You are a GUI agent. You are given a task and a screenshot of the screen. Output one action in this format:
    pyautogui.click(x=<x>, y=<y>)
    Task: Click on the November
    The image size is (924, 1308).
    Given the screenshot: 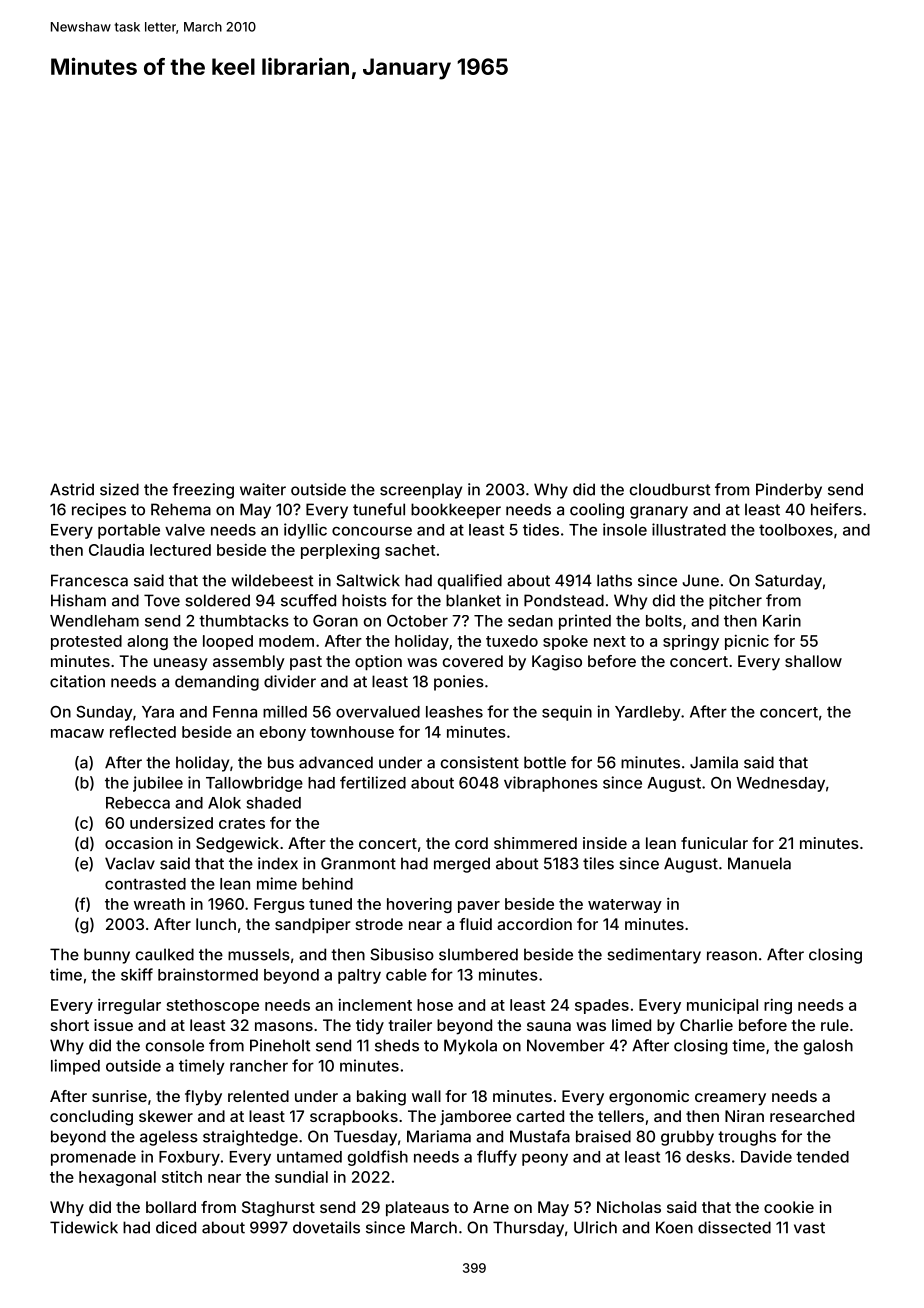 What is the action you would take?
    pyautogui.click(x=566, y=1045)
